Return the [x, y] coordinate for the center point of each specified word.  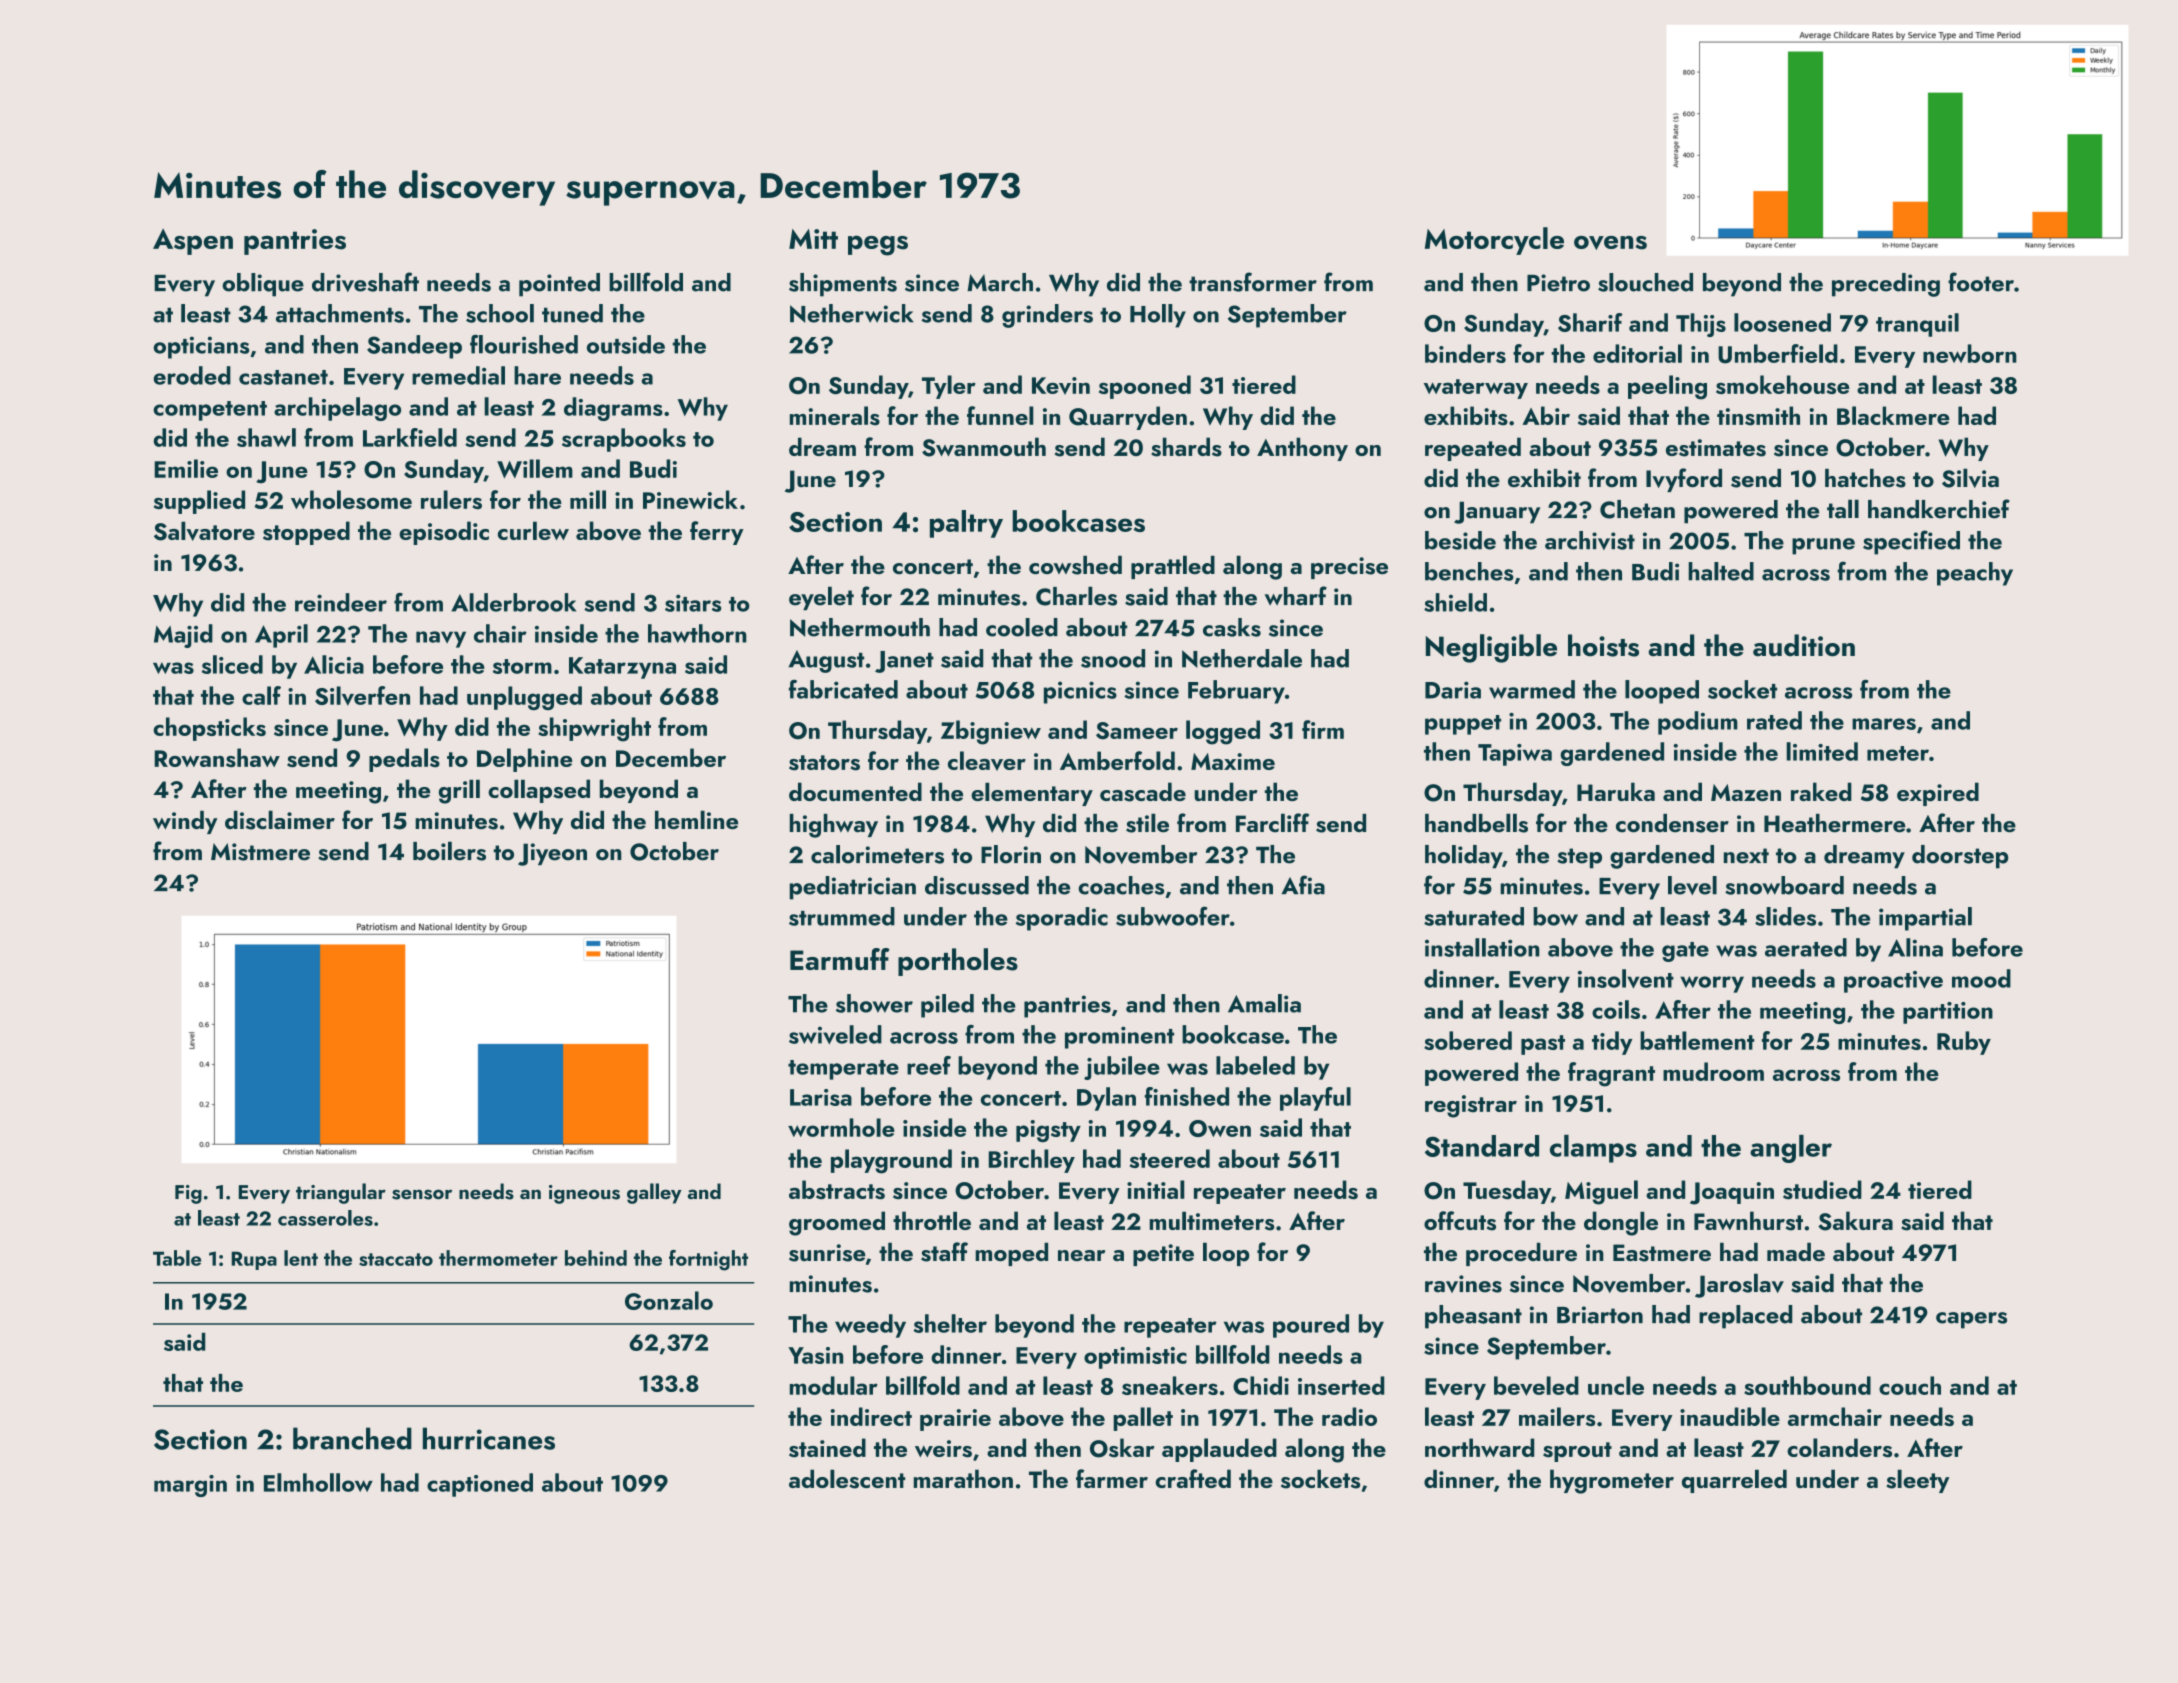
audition [1804, 645]
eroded [192, 375]
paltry [966, 524]
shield [1455, 602]
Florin [1011, 854]
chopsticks [209, 729]
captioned [480, 1485]
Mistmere [260, 852]
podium [1698, 723]
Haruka [1616, 791]
